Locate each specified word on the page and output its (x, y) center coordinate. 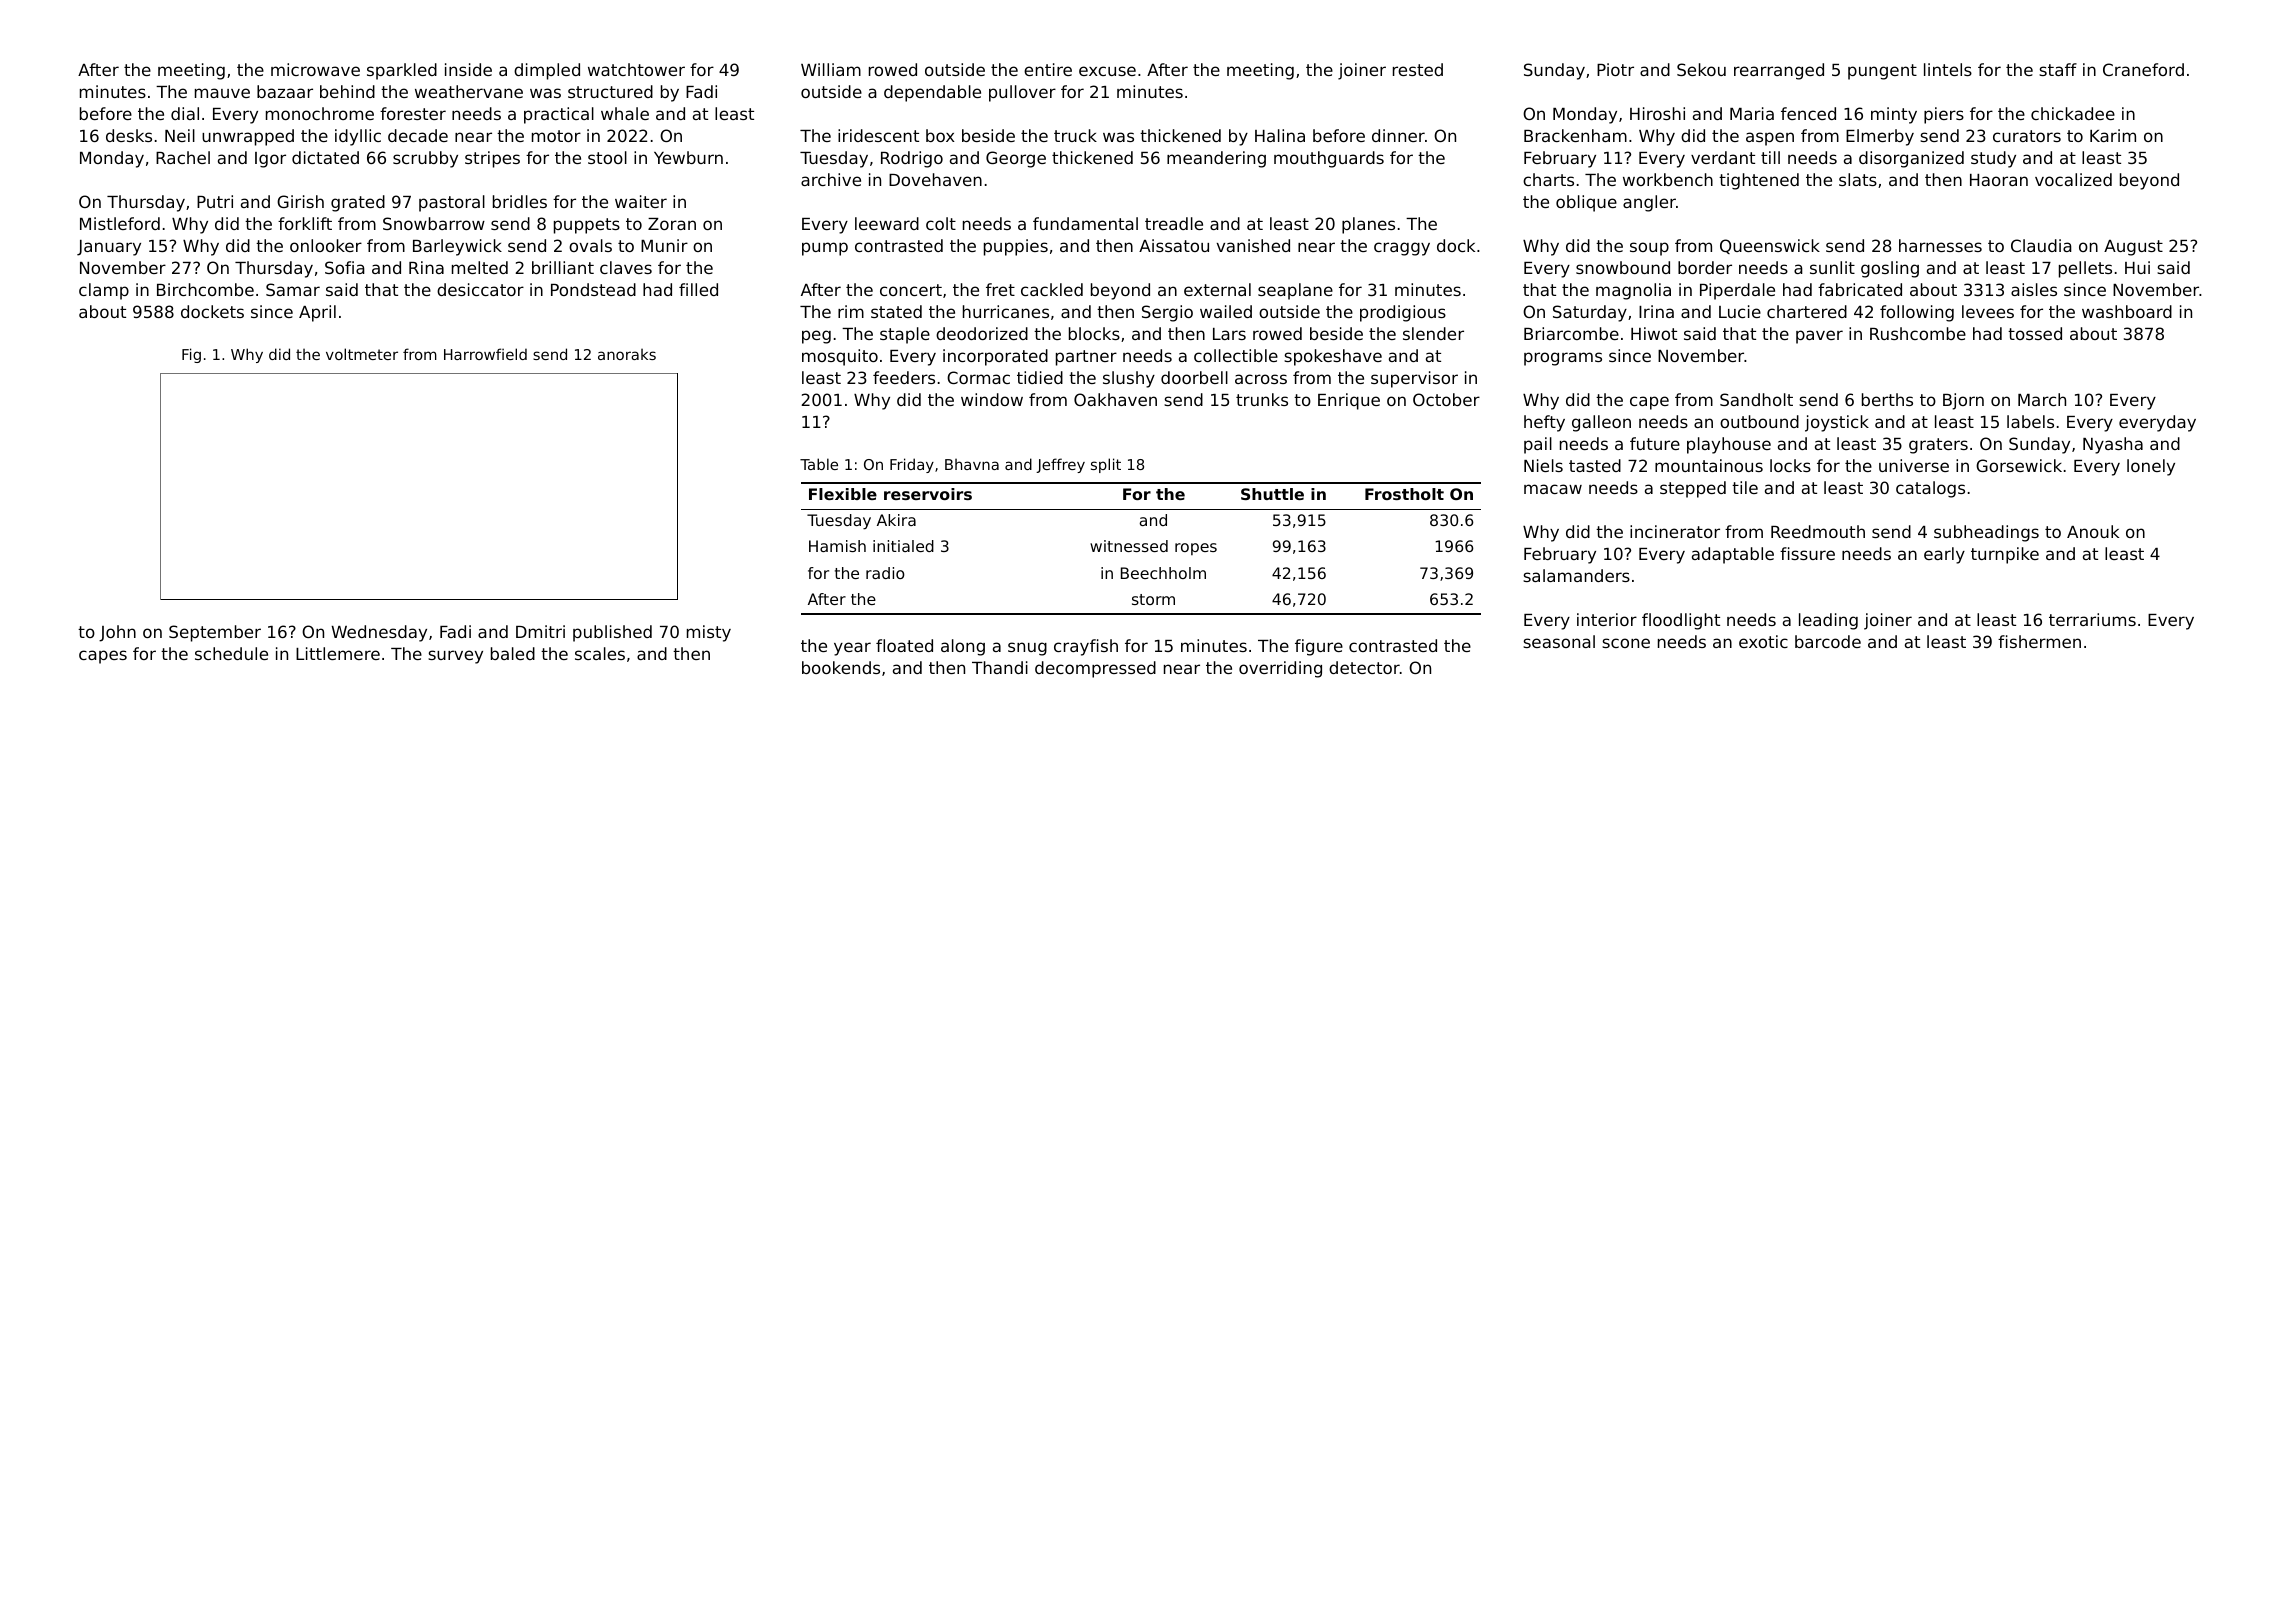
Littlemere (338, 653)
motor (556, 136)
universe (1914, 465)
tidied (1040, 377)
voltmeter (362, 354)
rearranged (1779, 71)
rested (1418, 69)
